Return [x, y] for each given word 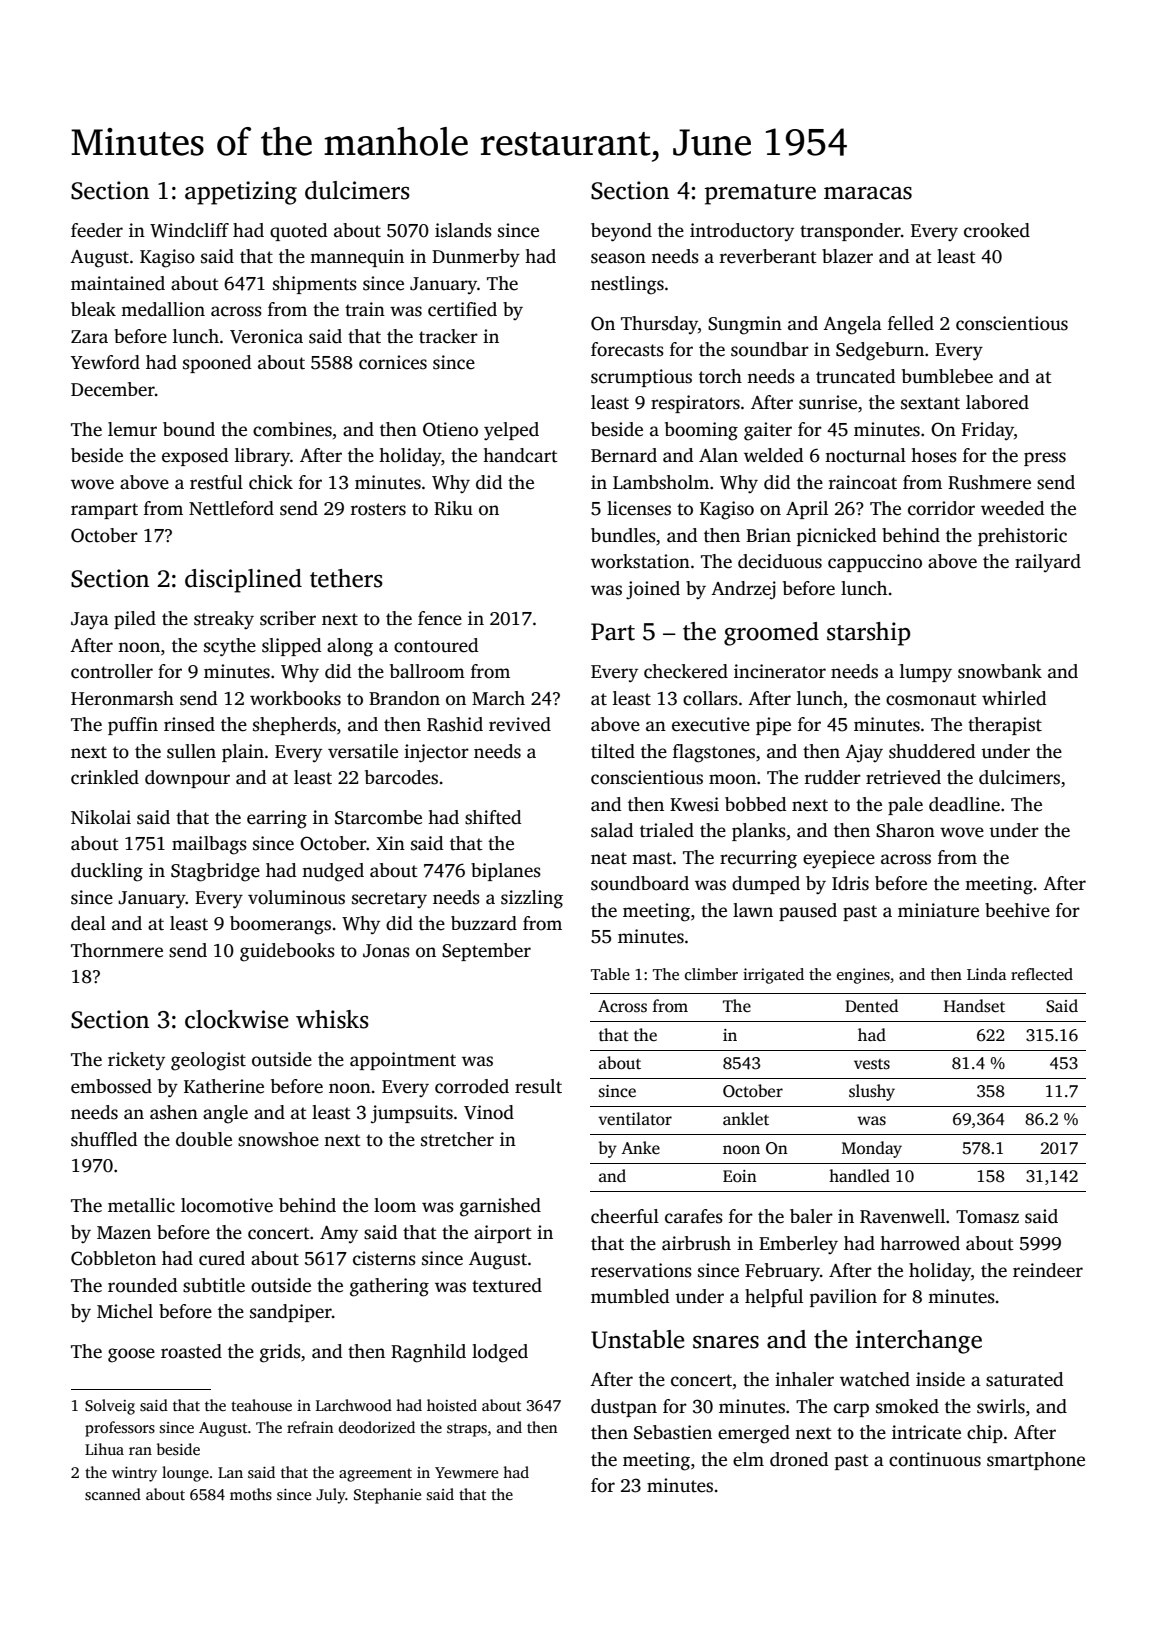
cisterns [384, 1258]
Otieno [450, 429]
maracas [868, 193]
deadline [964, 804]
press [1045, 459]
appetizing [241, 193]
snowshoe [278, 1139]
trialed [667, 830]
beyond [621, 232]
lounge [185, 1474]
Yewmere [466, 1472]
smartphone [1036, 1461]
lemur [132, 429]
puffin [133, 726]
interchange [918, 1342]
